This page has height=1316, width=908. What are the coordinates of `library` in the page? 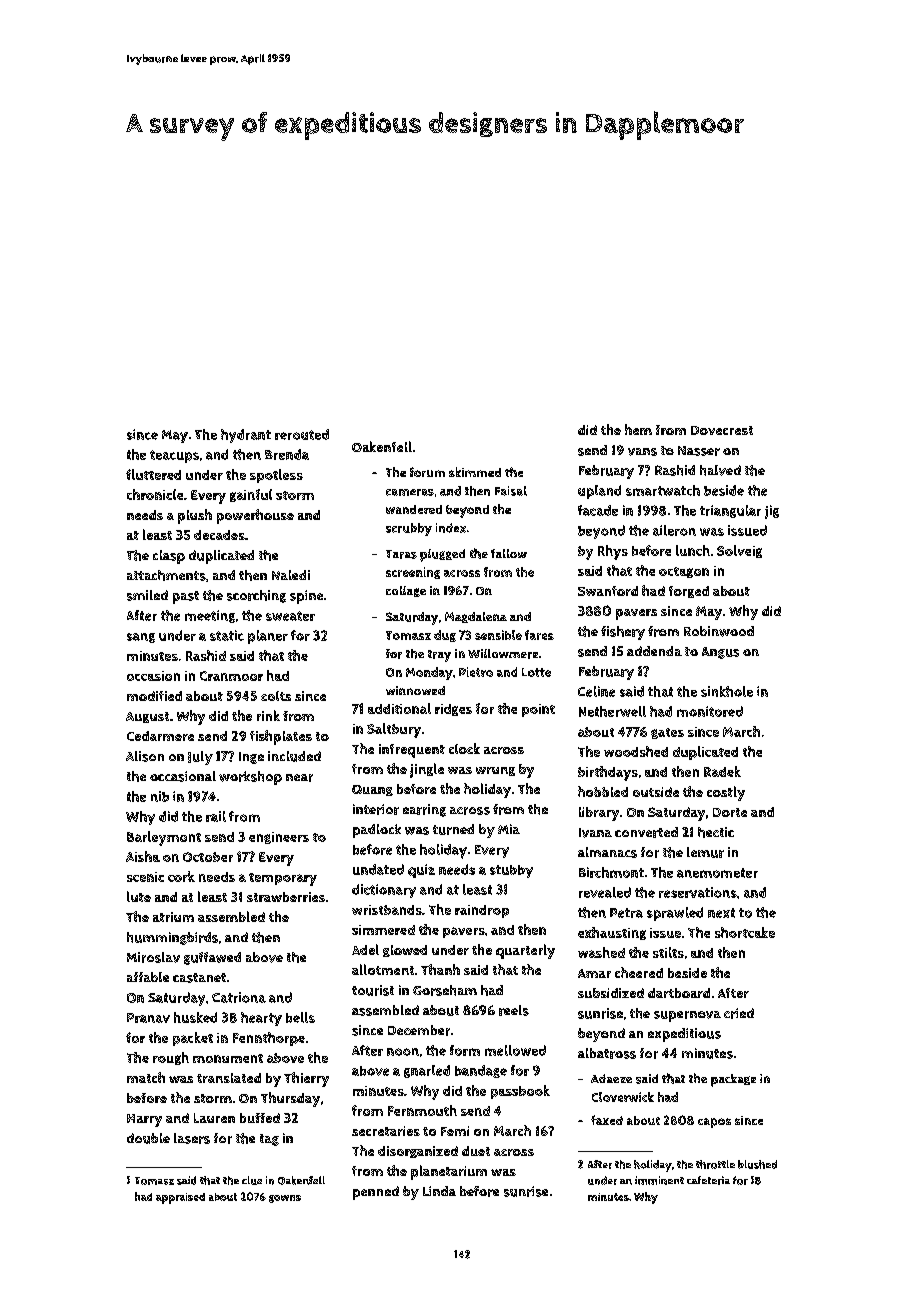 It's located at (599, 814).
